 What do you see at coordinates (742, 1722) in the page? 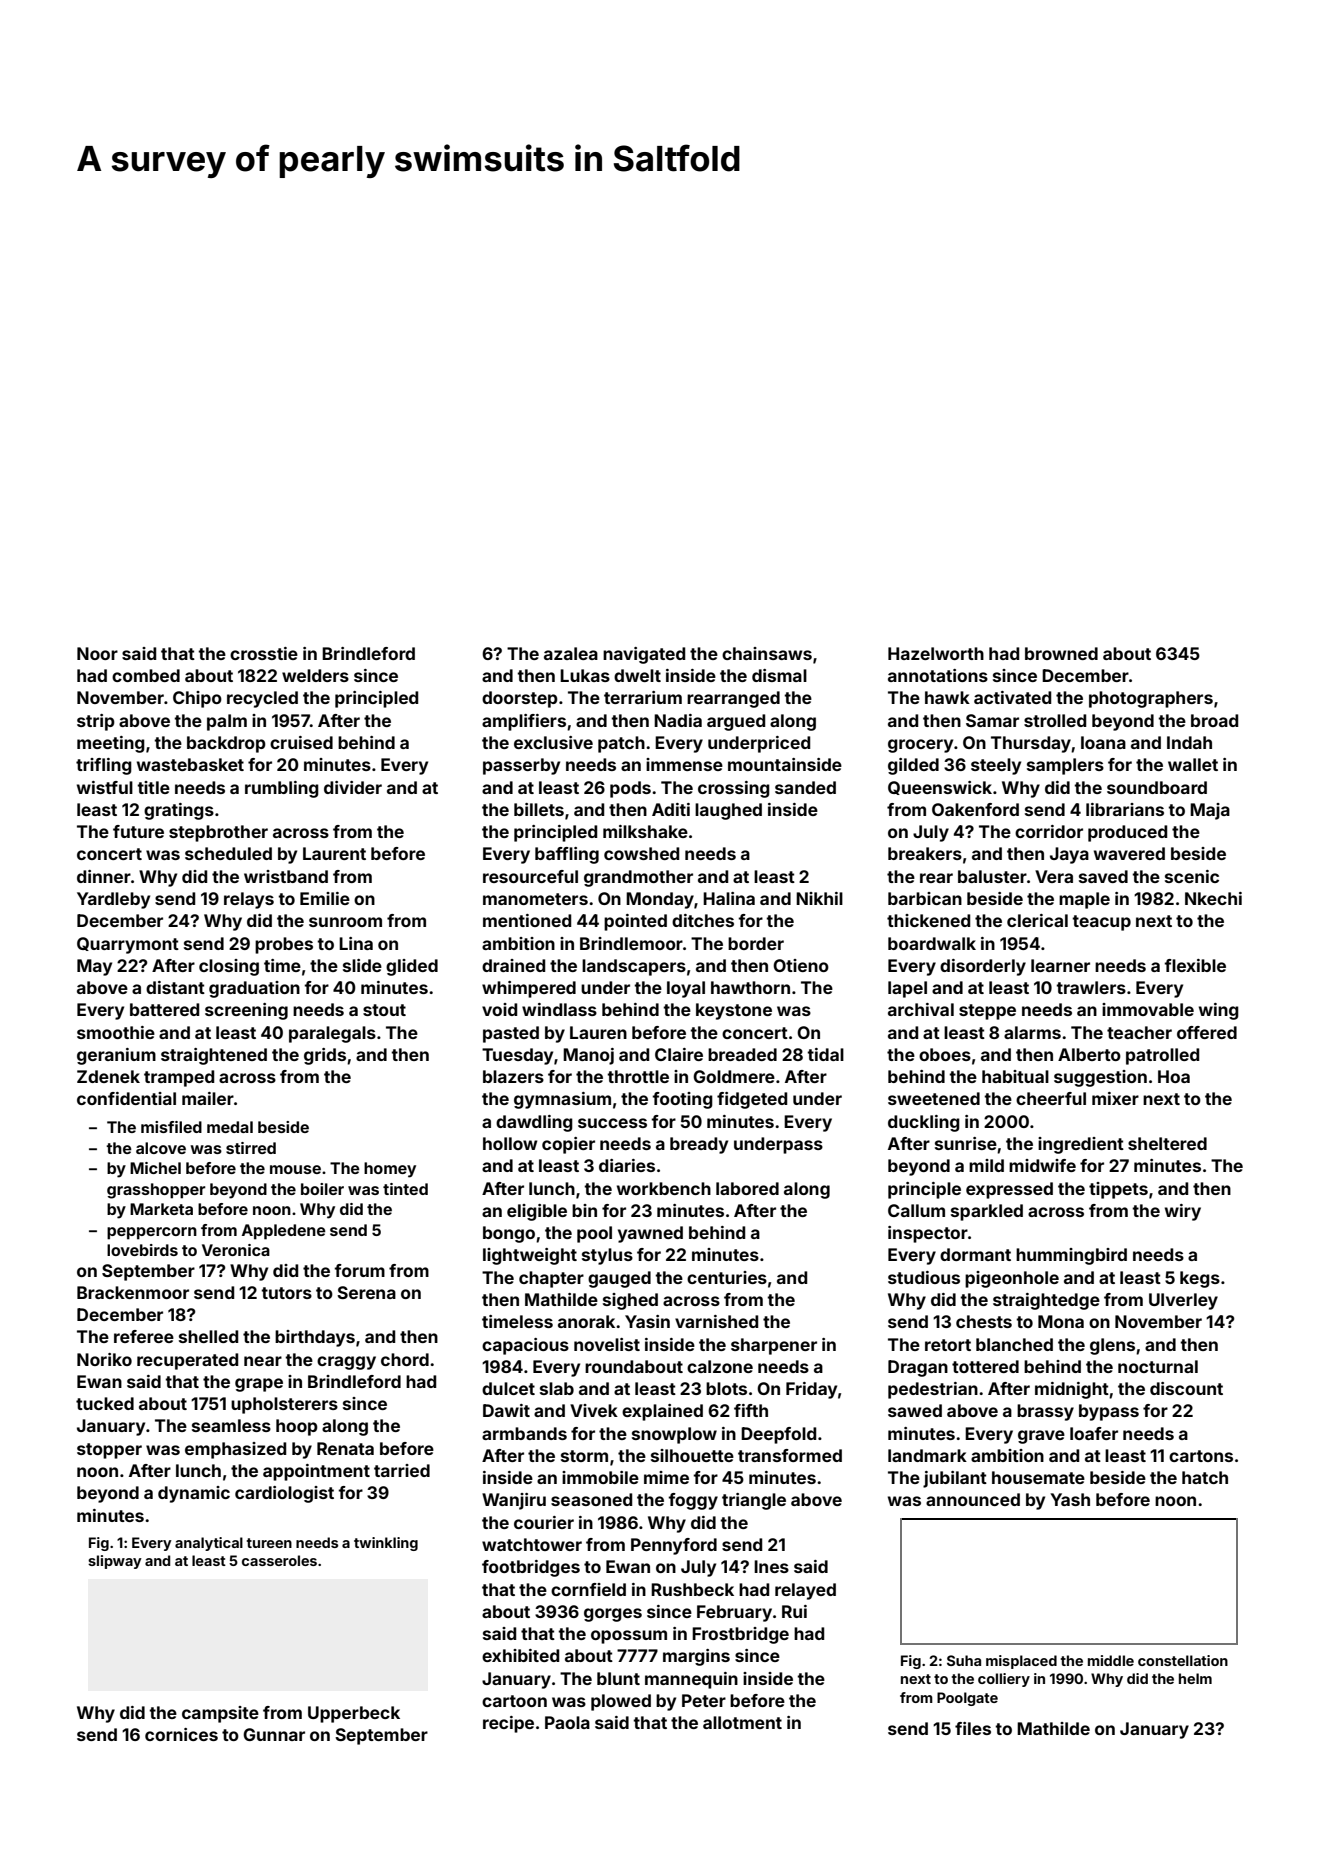
I see `allotment` at bounding box center [742, 1722].
